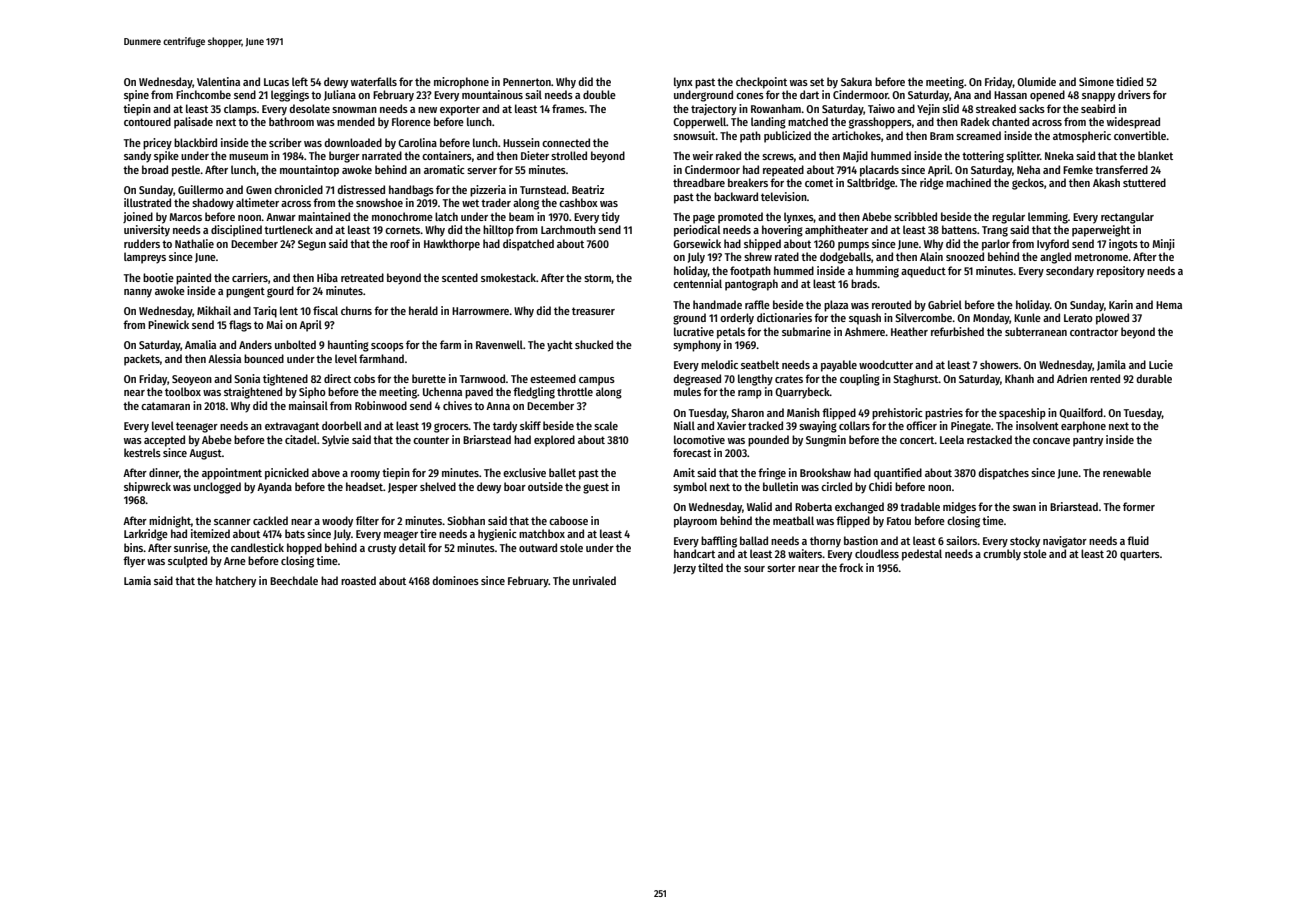 This document has width=1308, height=924. Describe the element at coordinates (1111, 365) in the document. I see `Jamila` at that location.
